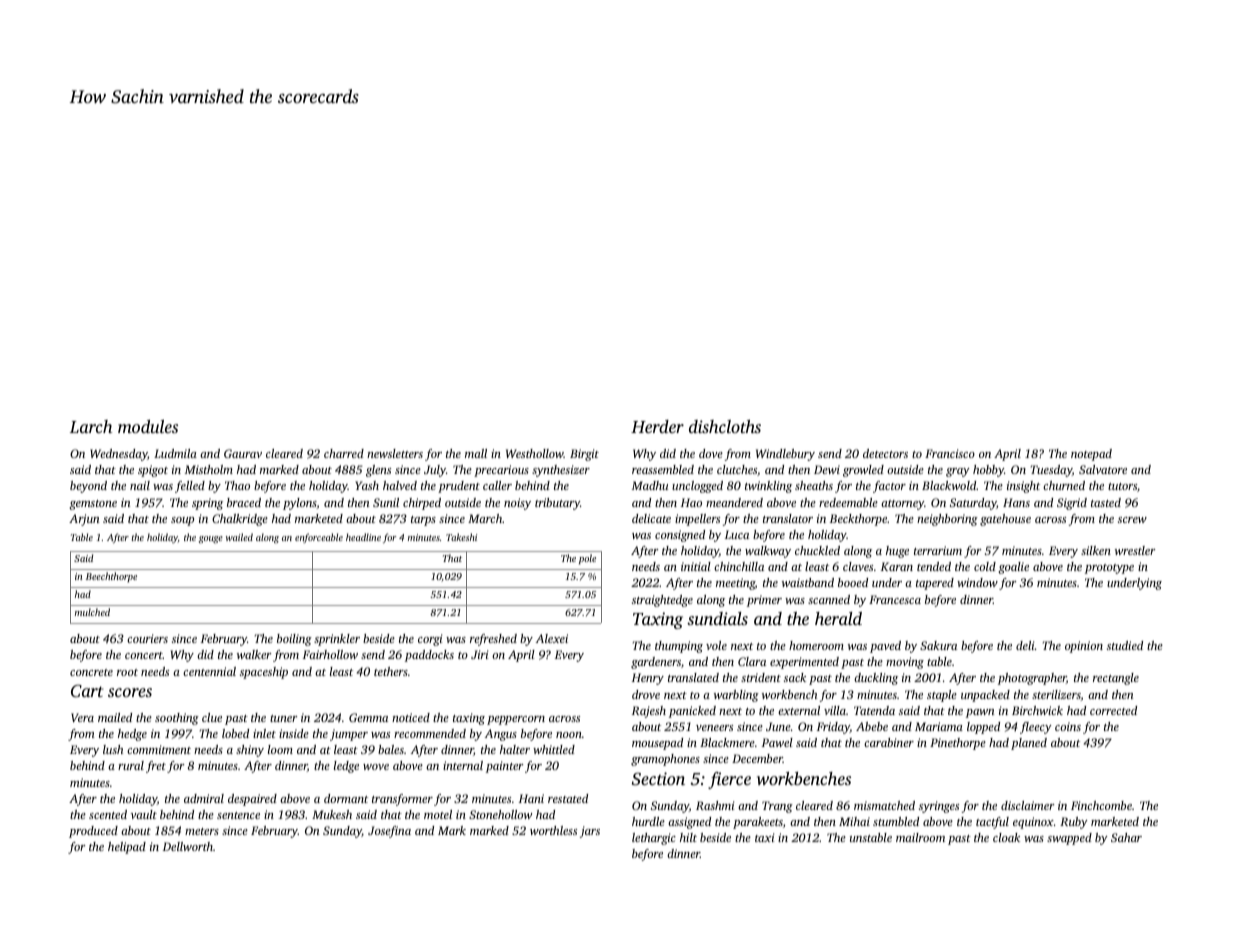 The width and height of the screenshot is (1233, 952). What do you see at coordinates (920, 837) in the screenshot?
I see `mailroom` at bounding box center [920, 837].
